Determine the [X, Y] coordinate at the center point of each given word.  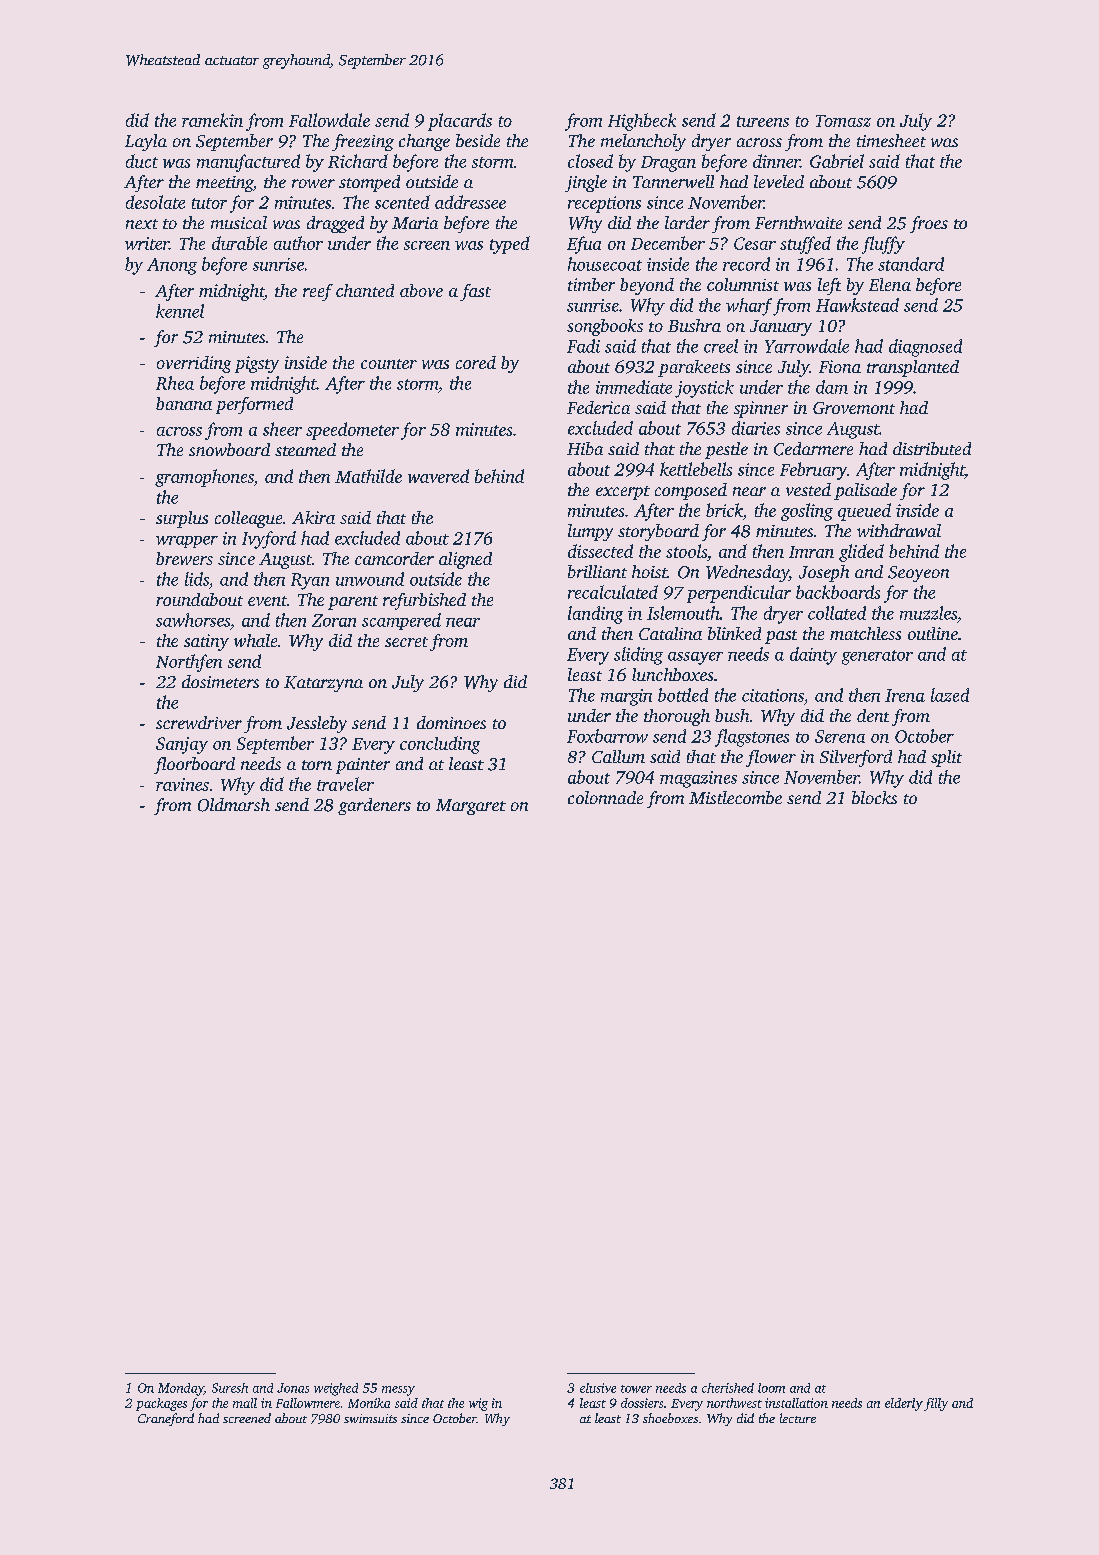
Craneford [166, 1419]
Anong [172, 266]
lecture [798, 1418]
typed [510, 245]
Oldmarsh [234, 805]
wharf [749, 307]
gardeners [374, 806]
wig [478, 1404]
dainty [813, 656]
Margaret [471, 807]
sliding [638, 656]
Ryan [310, 581]
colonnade [605, 797]
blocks [874, 797]
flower [771, 758]
